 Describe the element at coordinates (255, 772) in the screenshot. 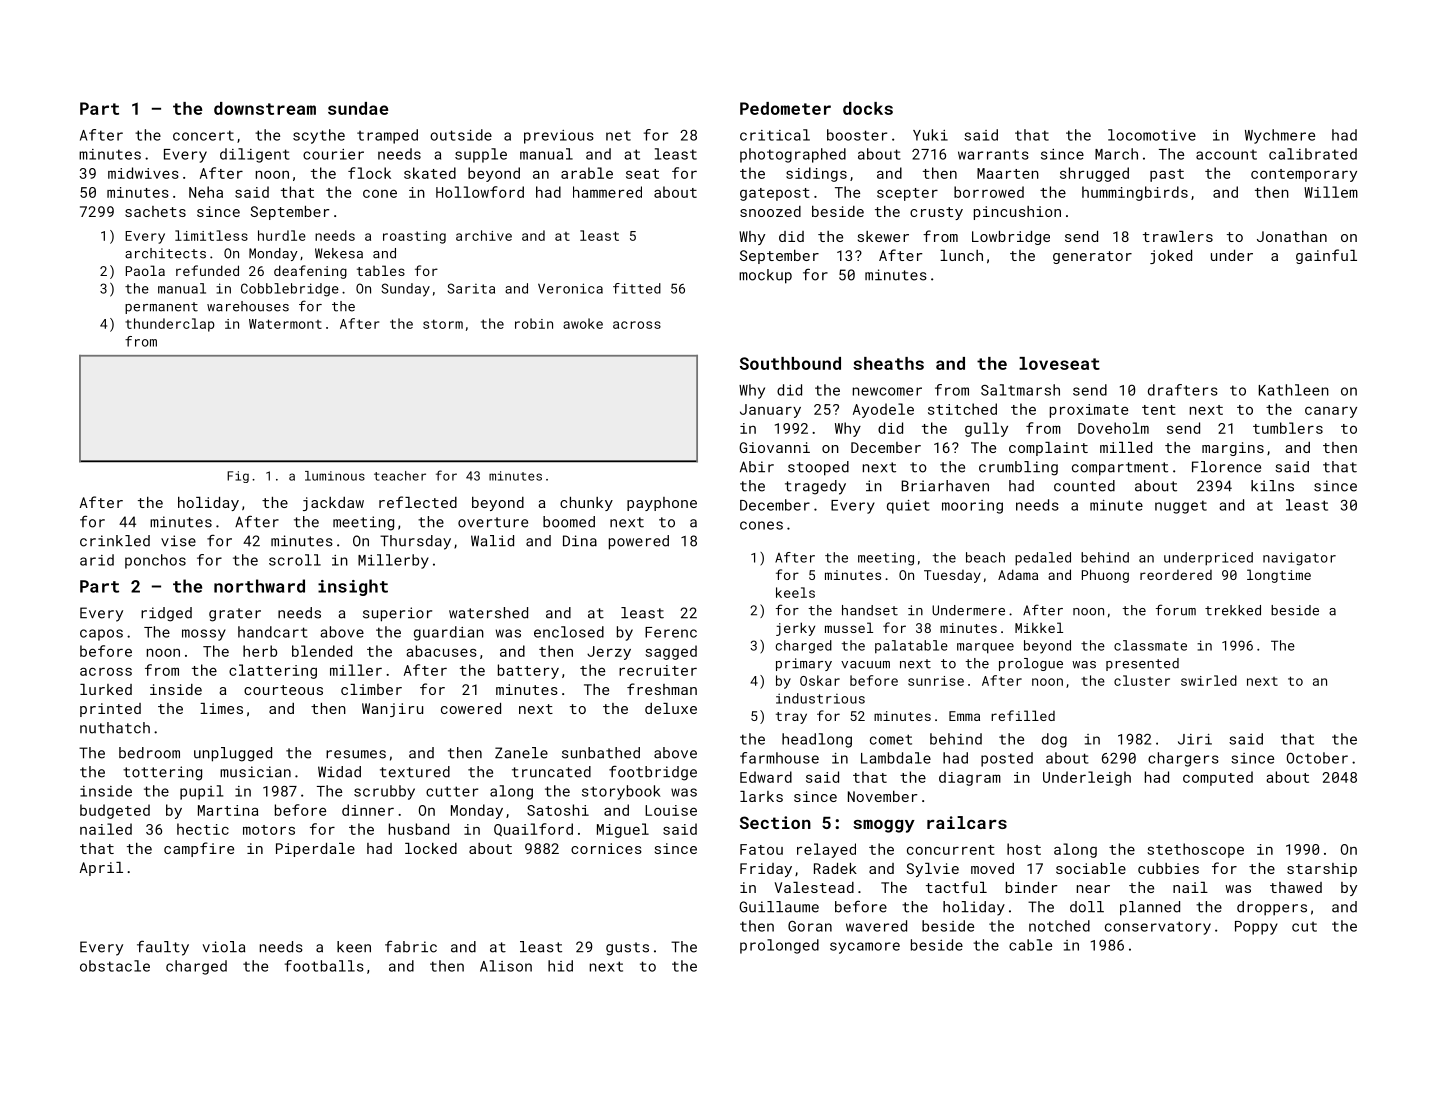

I see `musician` at that location.
